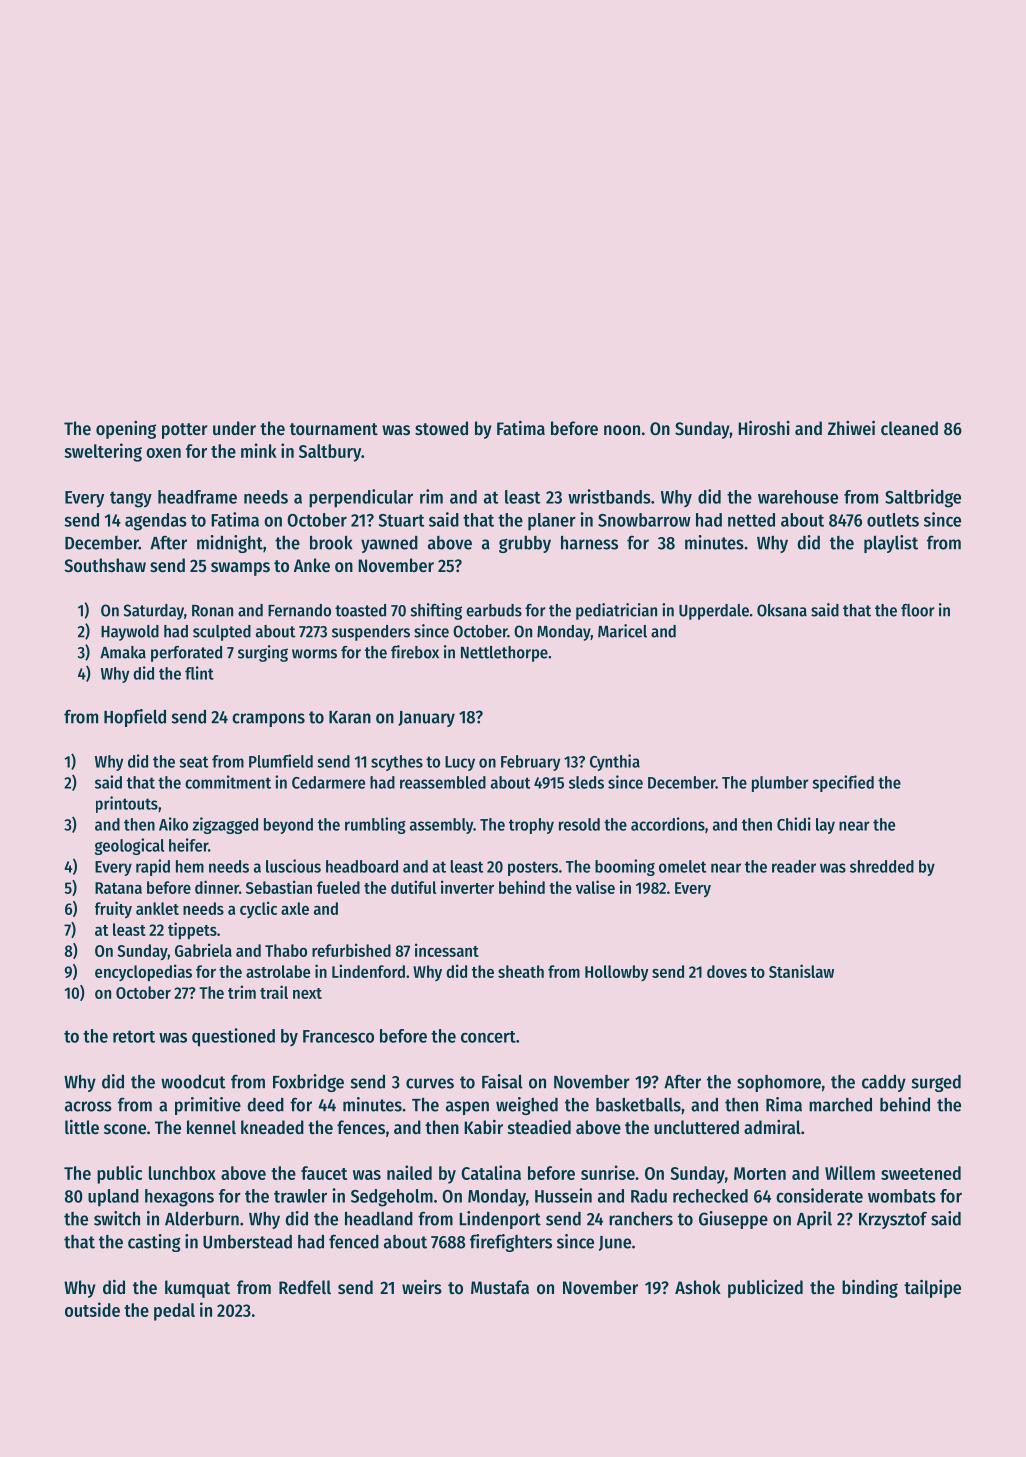 The image size is (1026, 1457). Describe the element at coordinates (794, 866) in the image. I see `reader` at that location.
